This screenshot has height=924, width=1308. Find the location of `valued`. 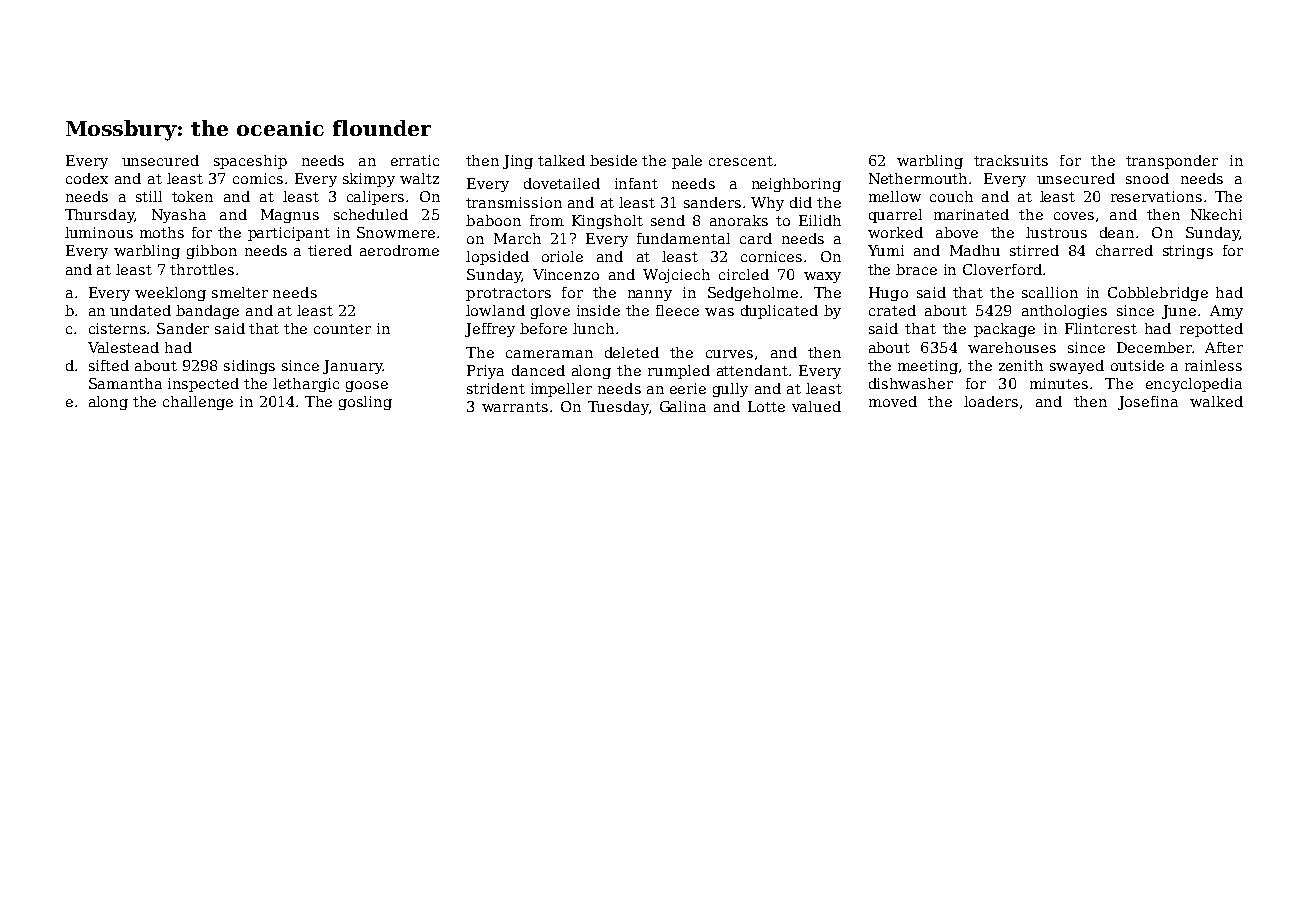

valued is located at coordinates (816, 406).
